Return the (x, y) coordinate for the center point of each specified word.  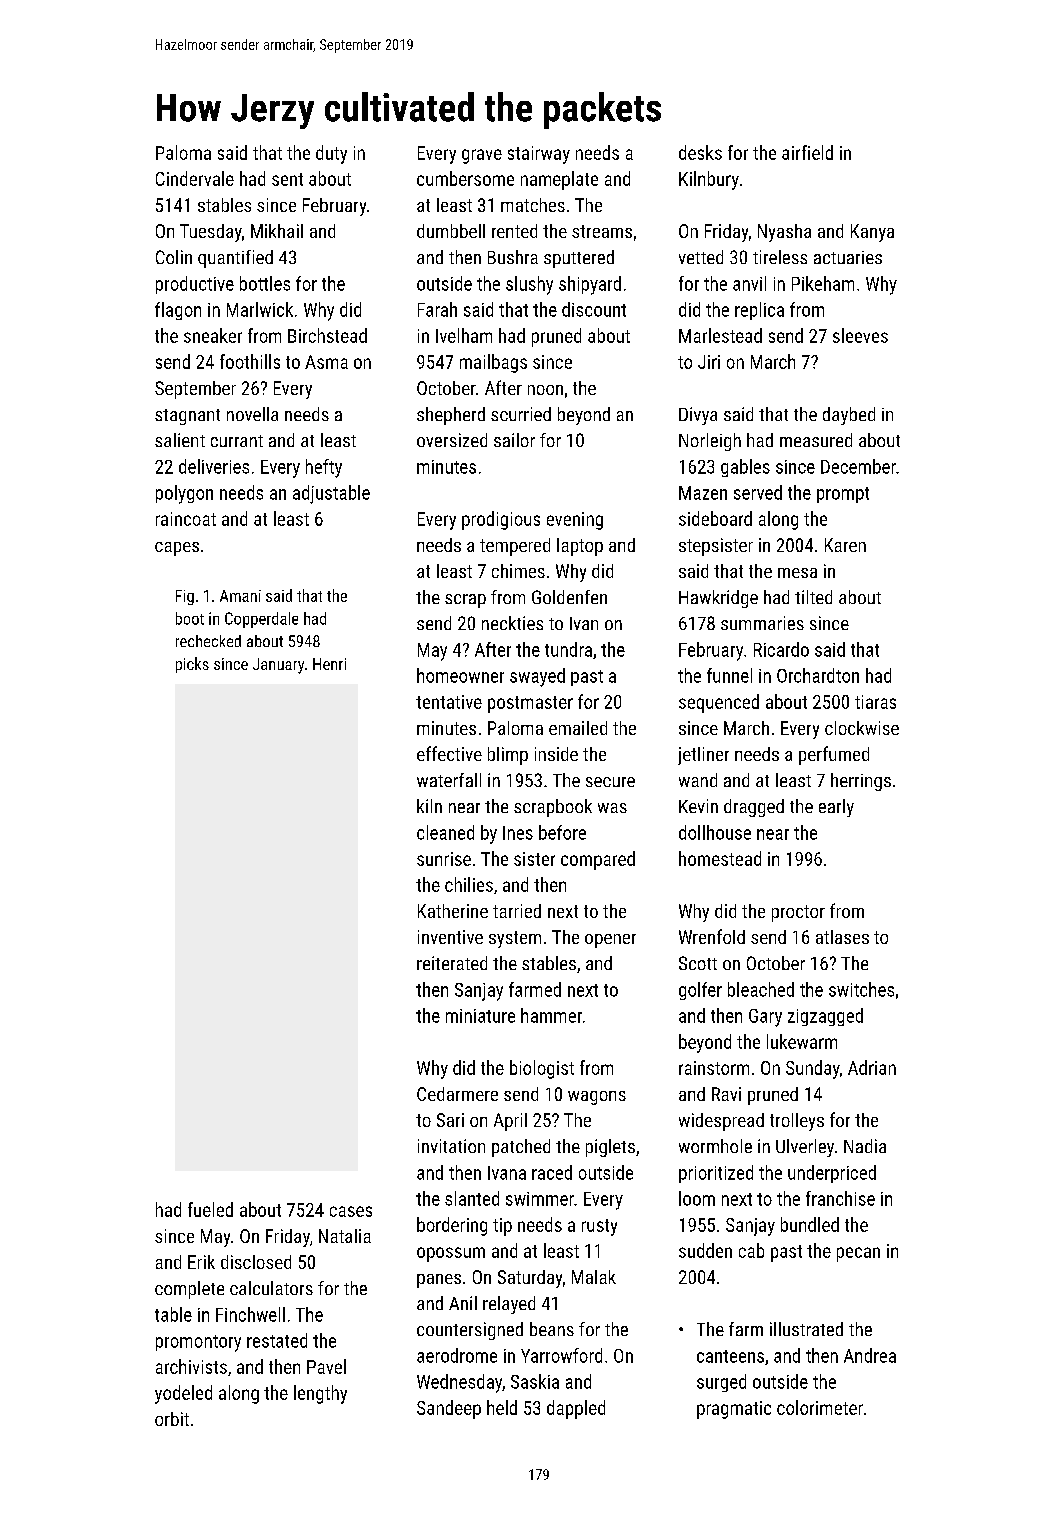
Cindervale (195, 178)
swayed (537, 677)
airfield (807, 152)
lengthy (320, 1394)
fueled (210, 1209)
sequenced (719, 703)
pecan (858, 1254)
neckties (512, 623)
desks (700, 152)
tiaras (875, 702)
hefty (324, 468)
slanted (472, 1198)
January (278, 666)
